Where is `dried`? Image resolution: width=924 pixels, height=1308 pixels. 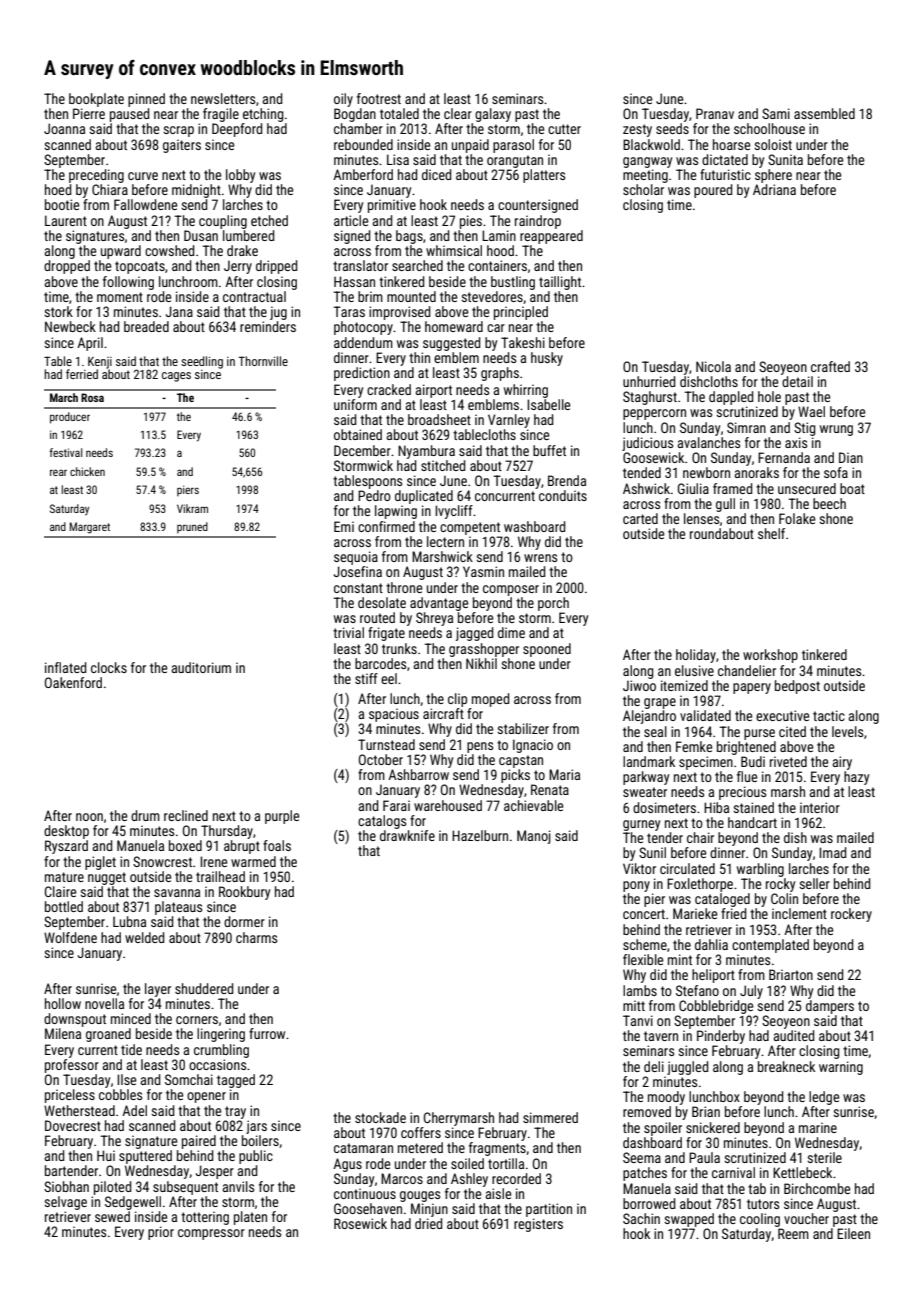 dried is located at coordinates (428, 1223).
